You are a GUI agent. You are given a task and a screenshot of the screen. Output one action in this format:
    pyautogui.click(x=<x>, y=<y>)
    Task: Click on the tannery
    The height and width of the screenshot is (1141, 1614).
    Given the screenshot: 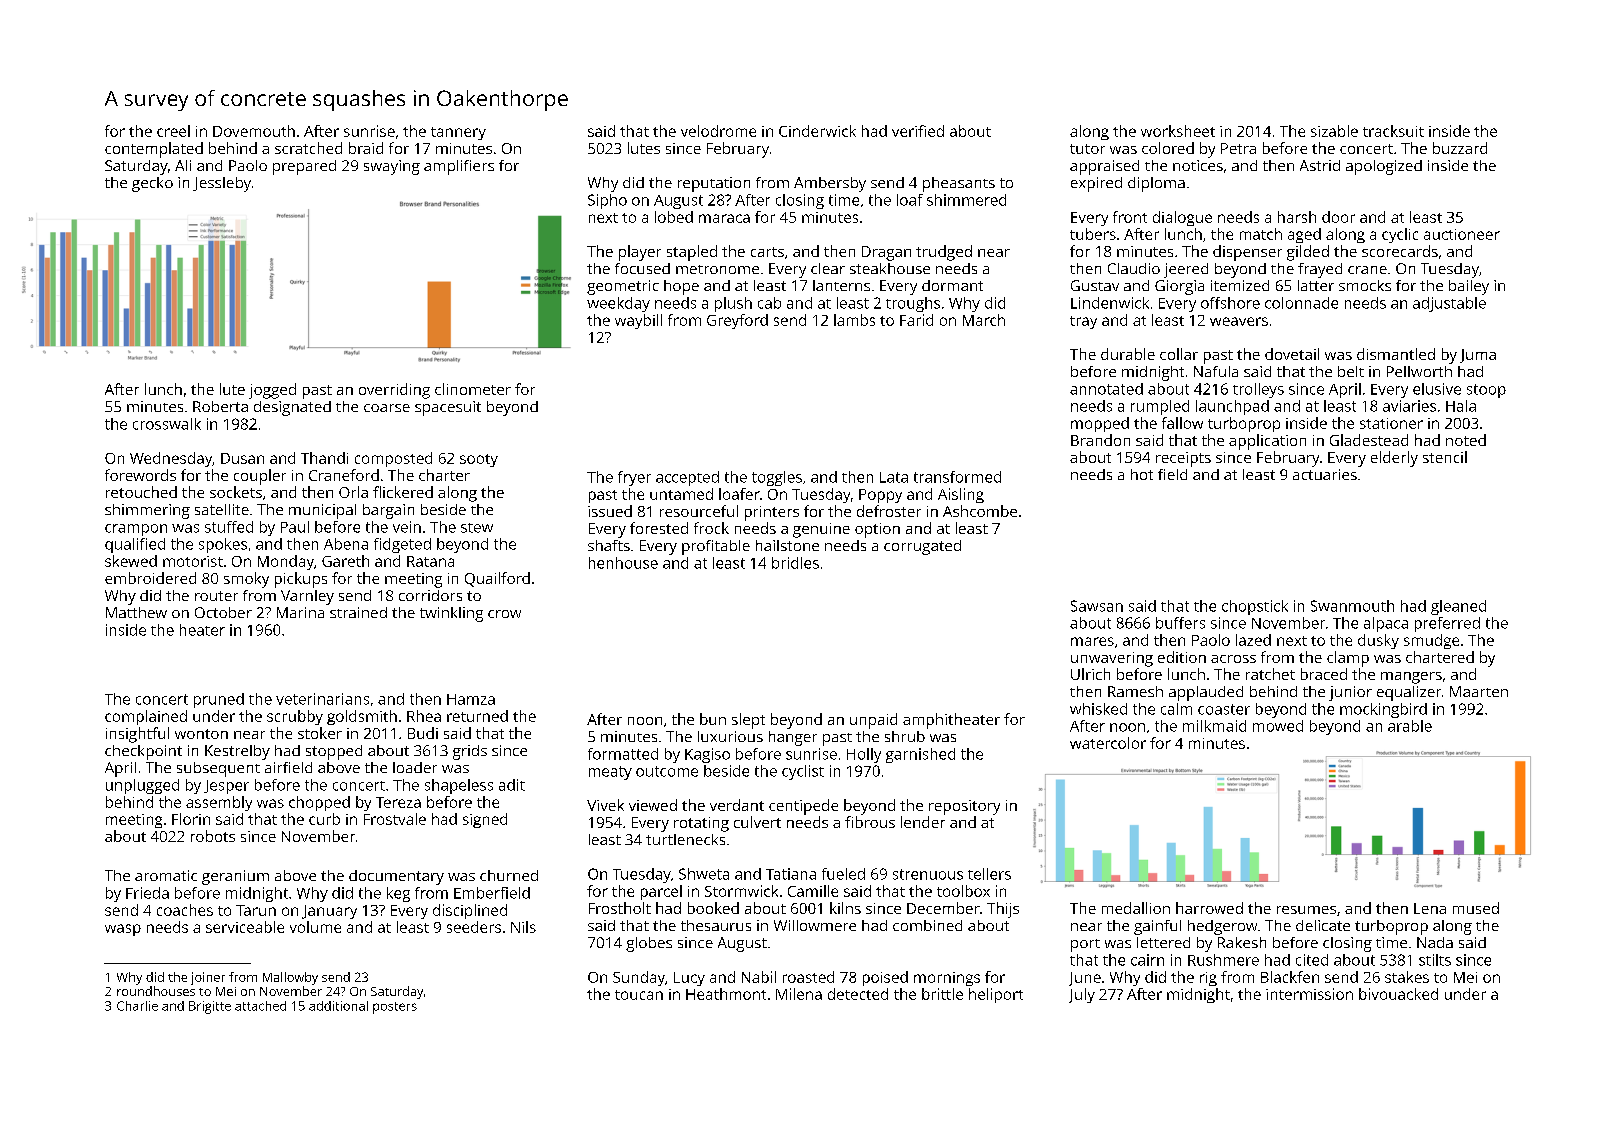 What is the action you would take?
    pyautogui.click(x=458, y=133)
